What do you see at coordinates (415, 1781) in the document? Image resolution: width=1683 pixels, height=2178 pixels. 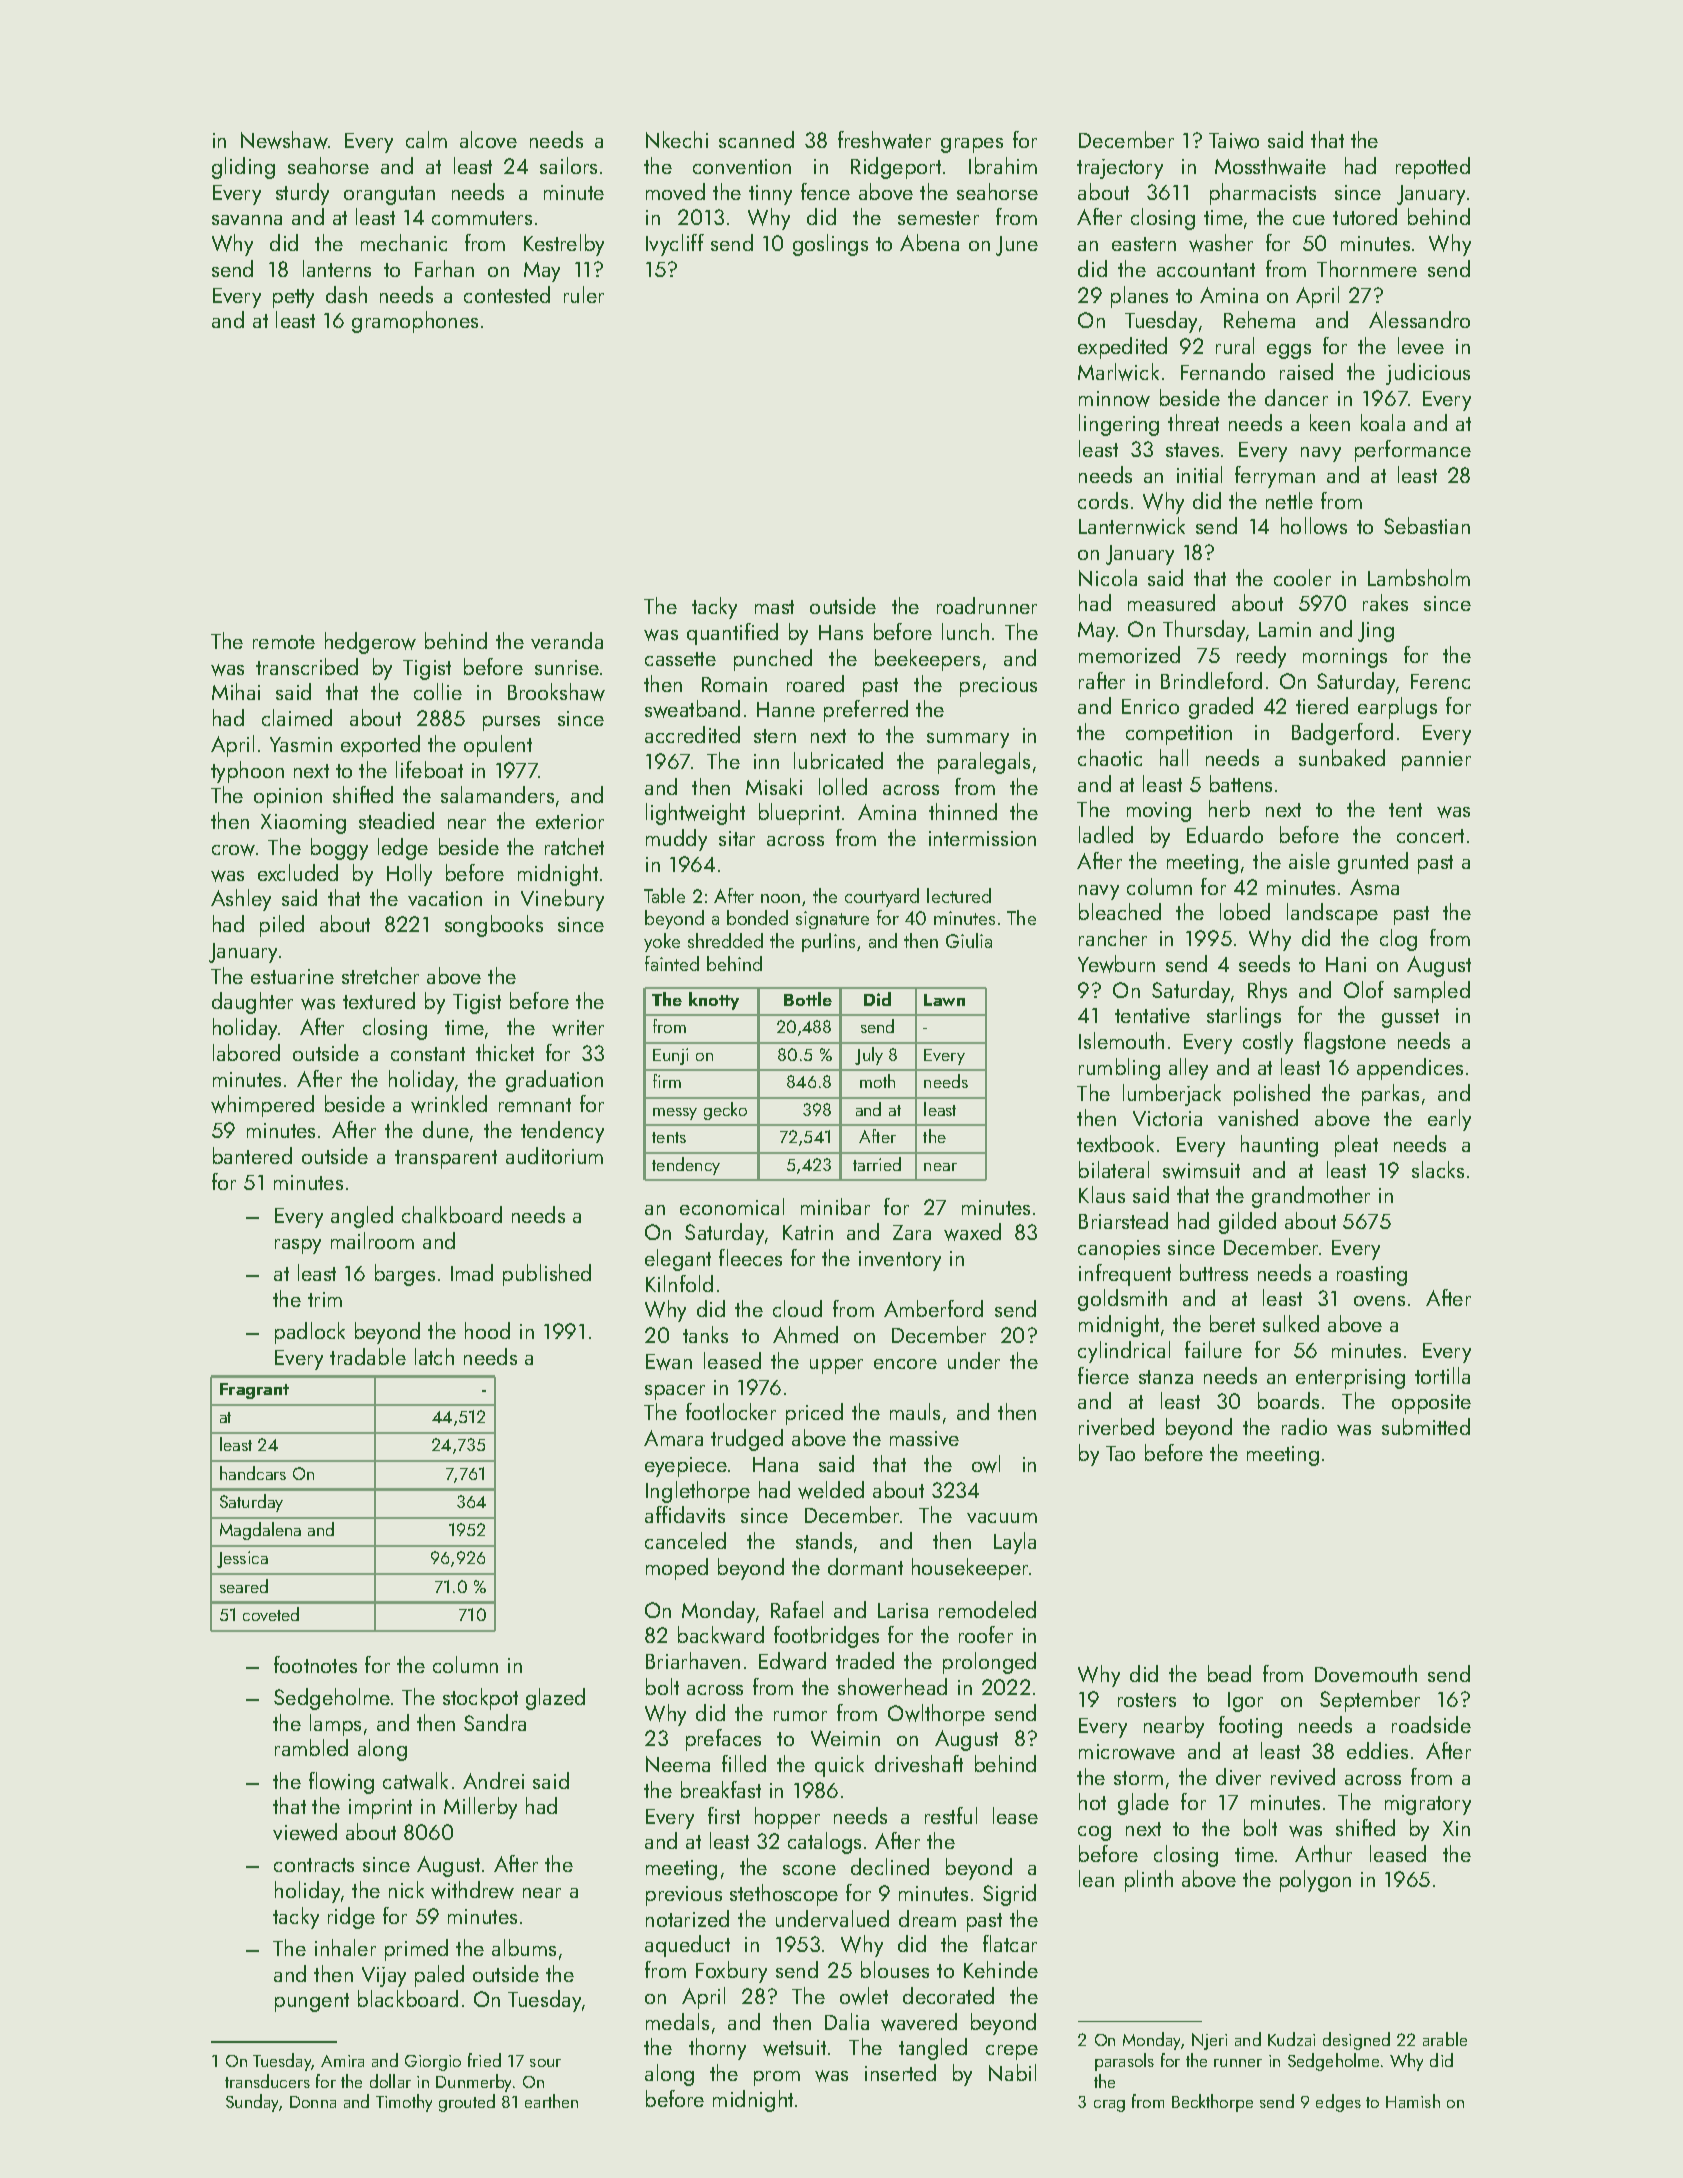 I see `catwalk` at bounding box center [415, 1781].
